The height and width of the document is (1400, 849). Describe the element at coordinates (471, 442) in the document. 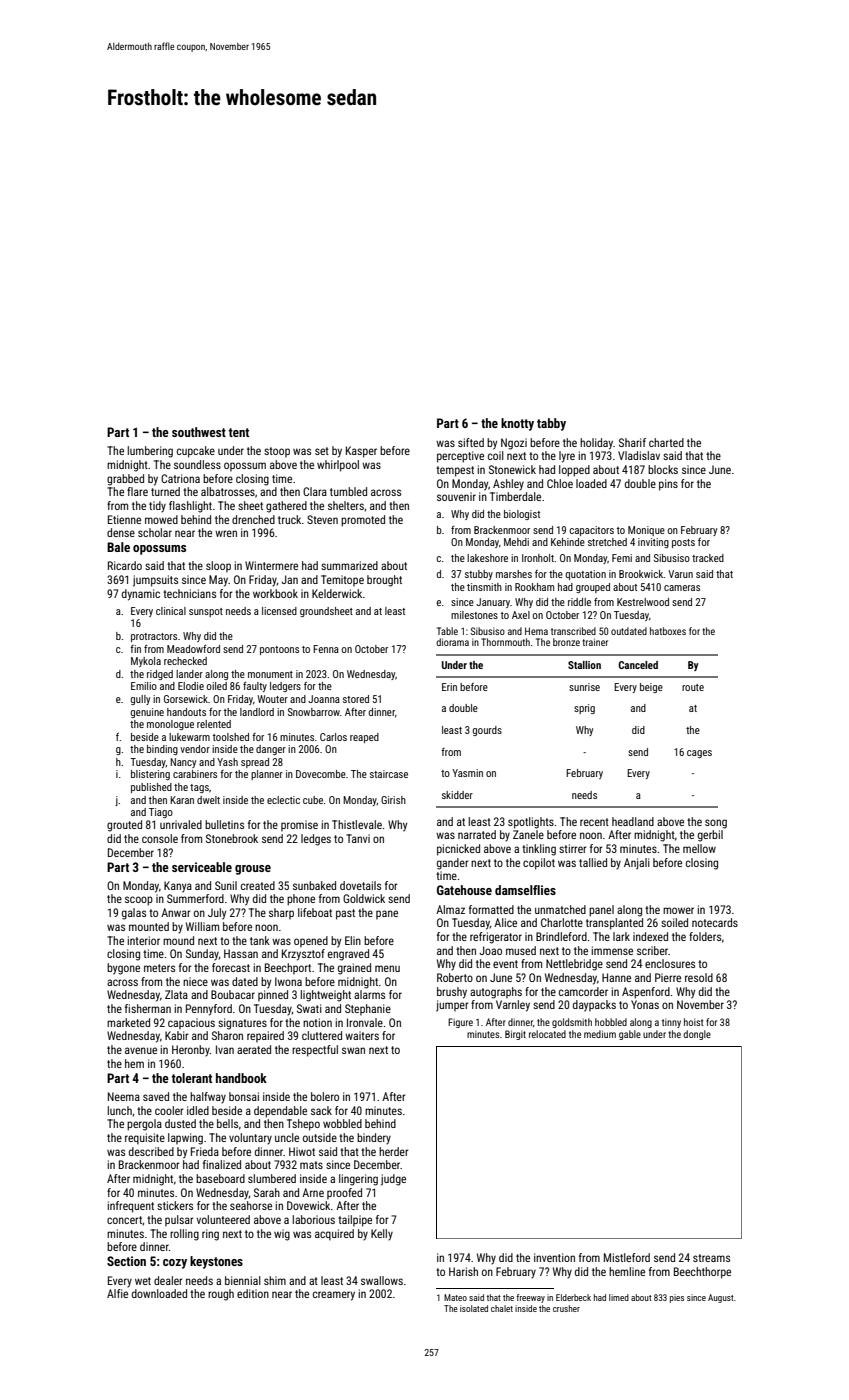

I see `sifted` at that location.
